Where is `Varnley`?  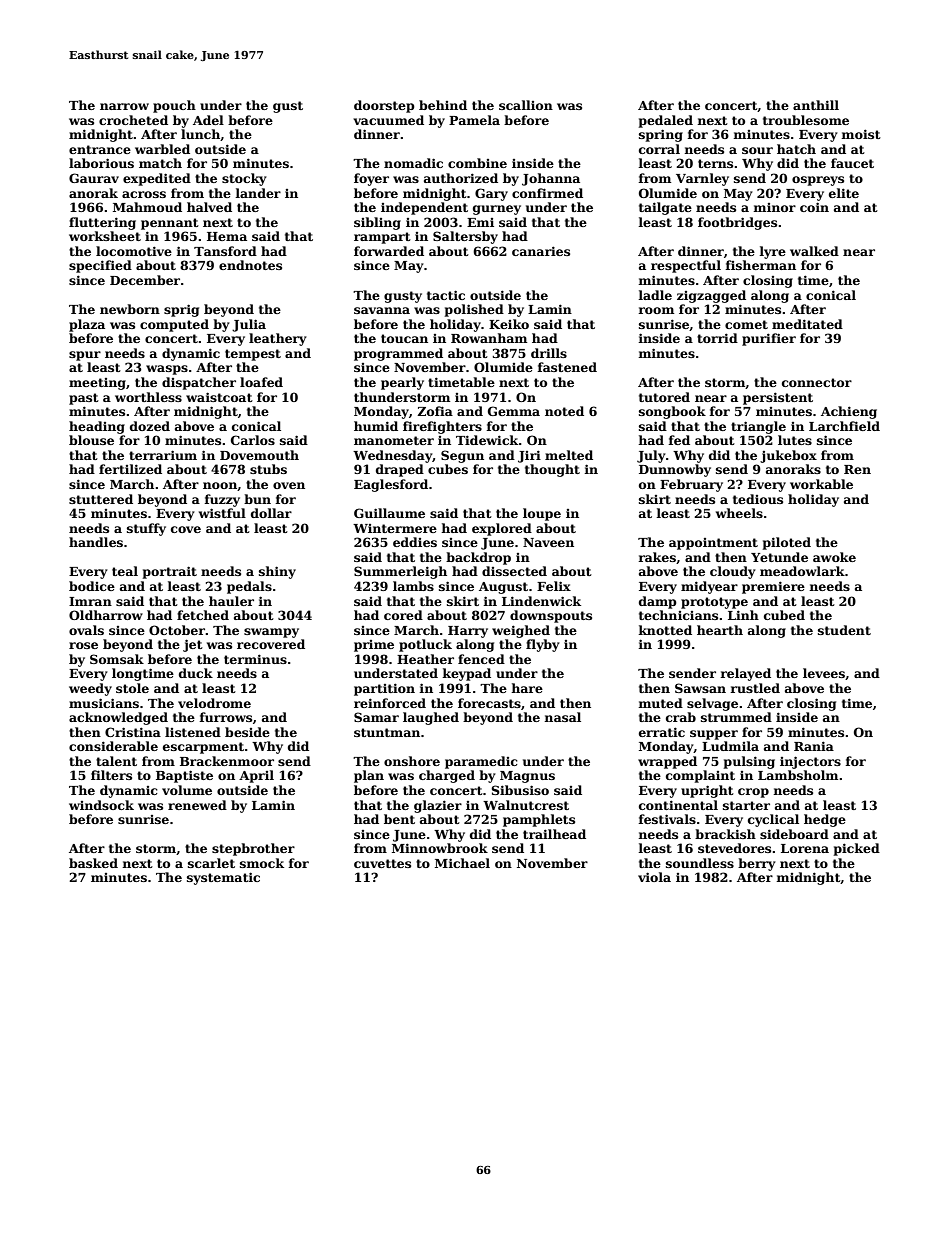
Varnley is located at coordinates (702, 179).
